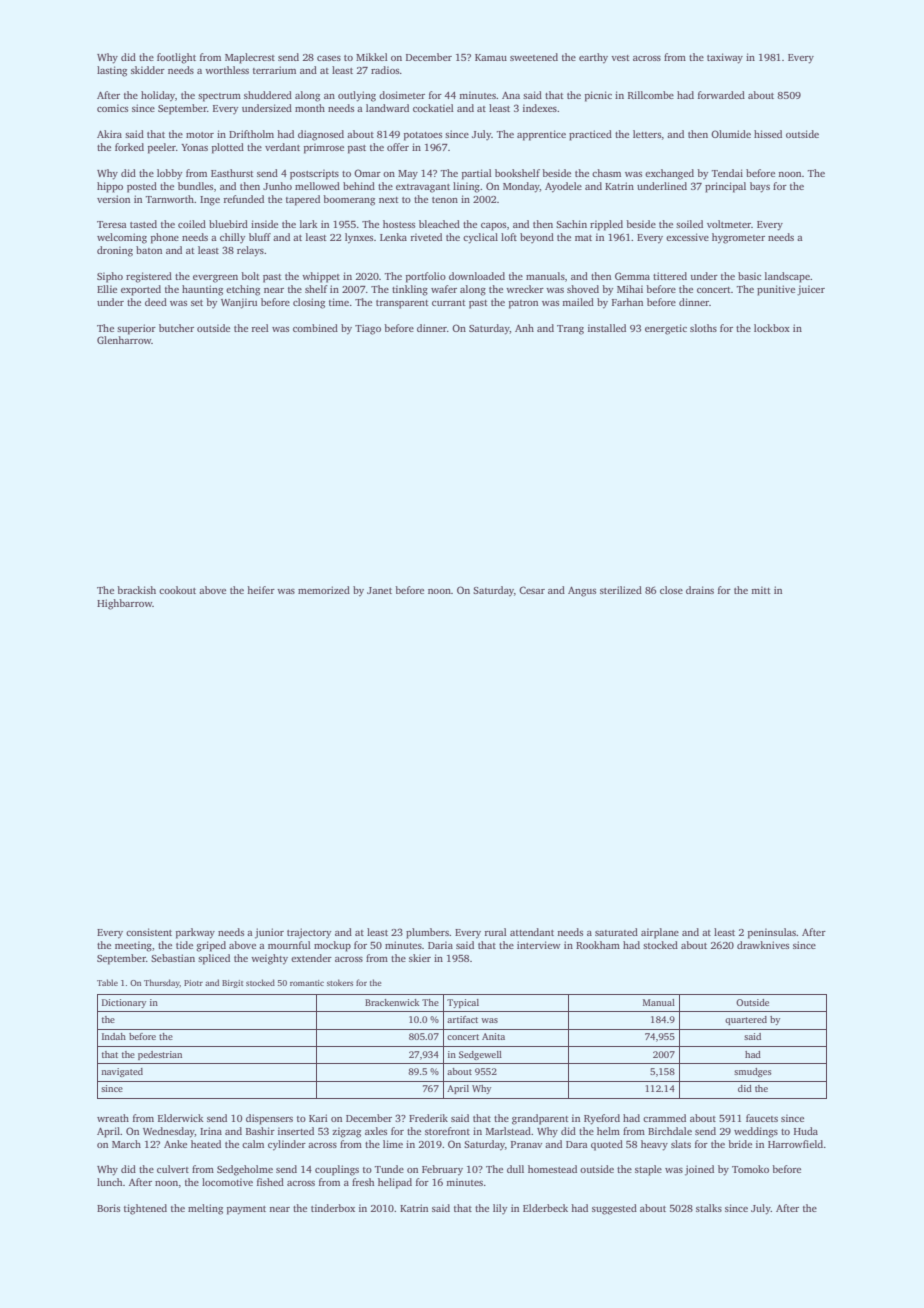  I want to click on principal, so click(725, 187).
